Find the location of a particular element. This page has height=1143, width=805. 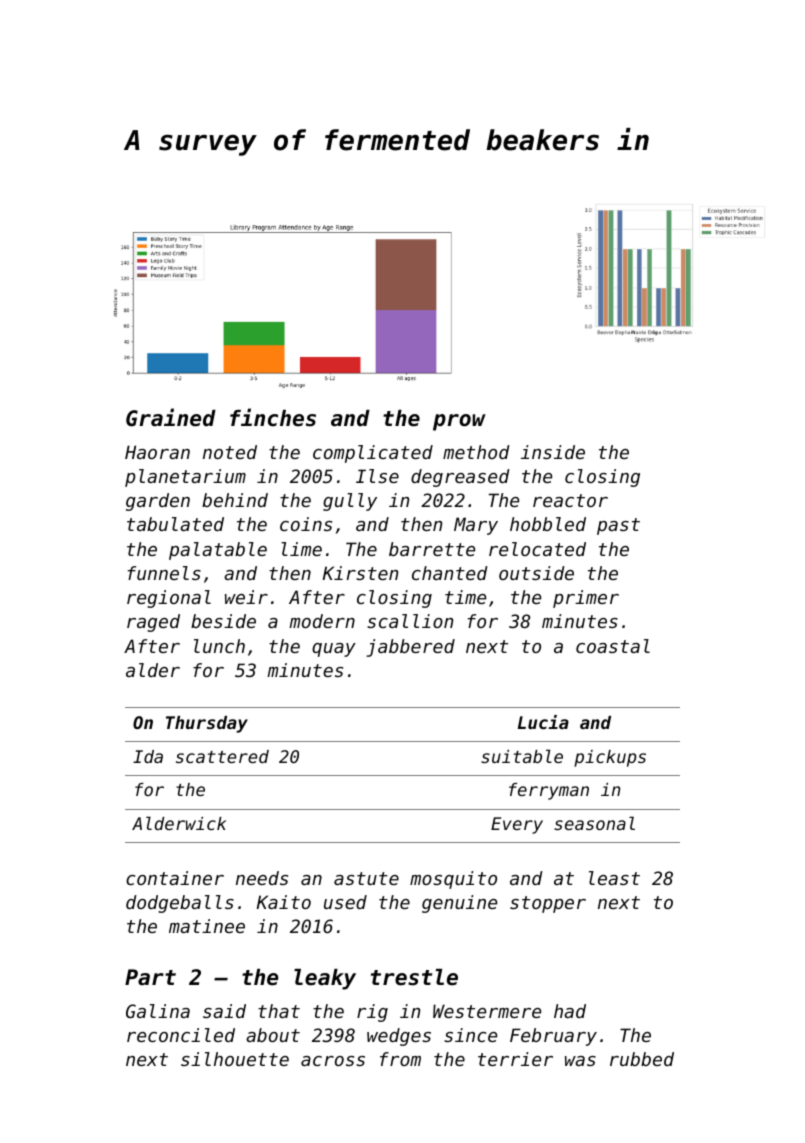

reconciled is located at coordinates (181, 1035).
